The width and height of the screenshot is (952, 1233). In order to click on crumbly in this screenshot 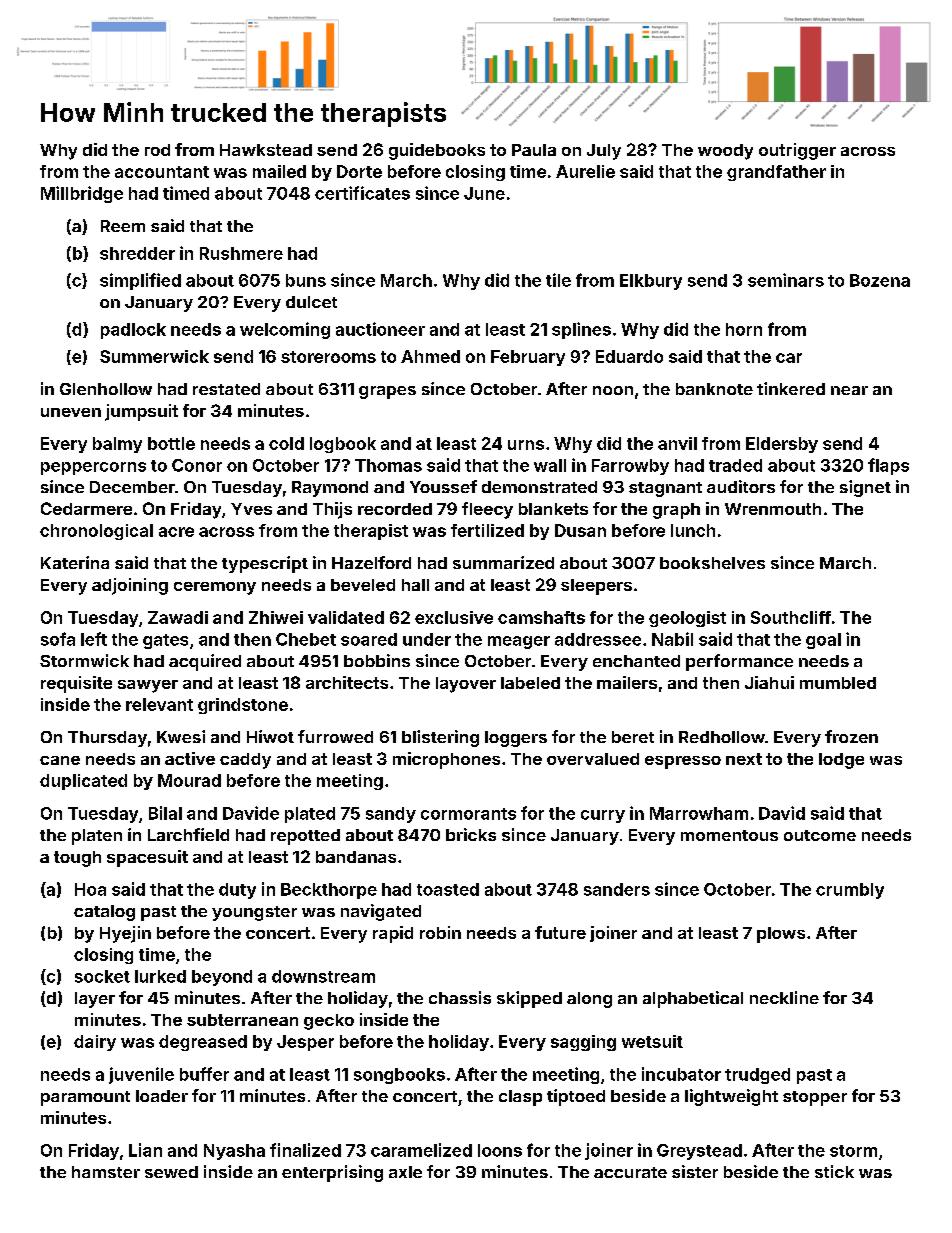, I will do `click(850, 891)`.
